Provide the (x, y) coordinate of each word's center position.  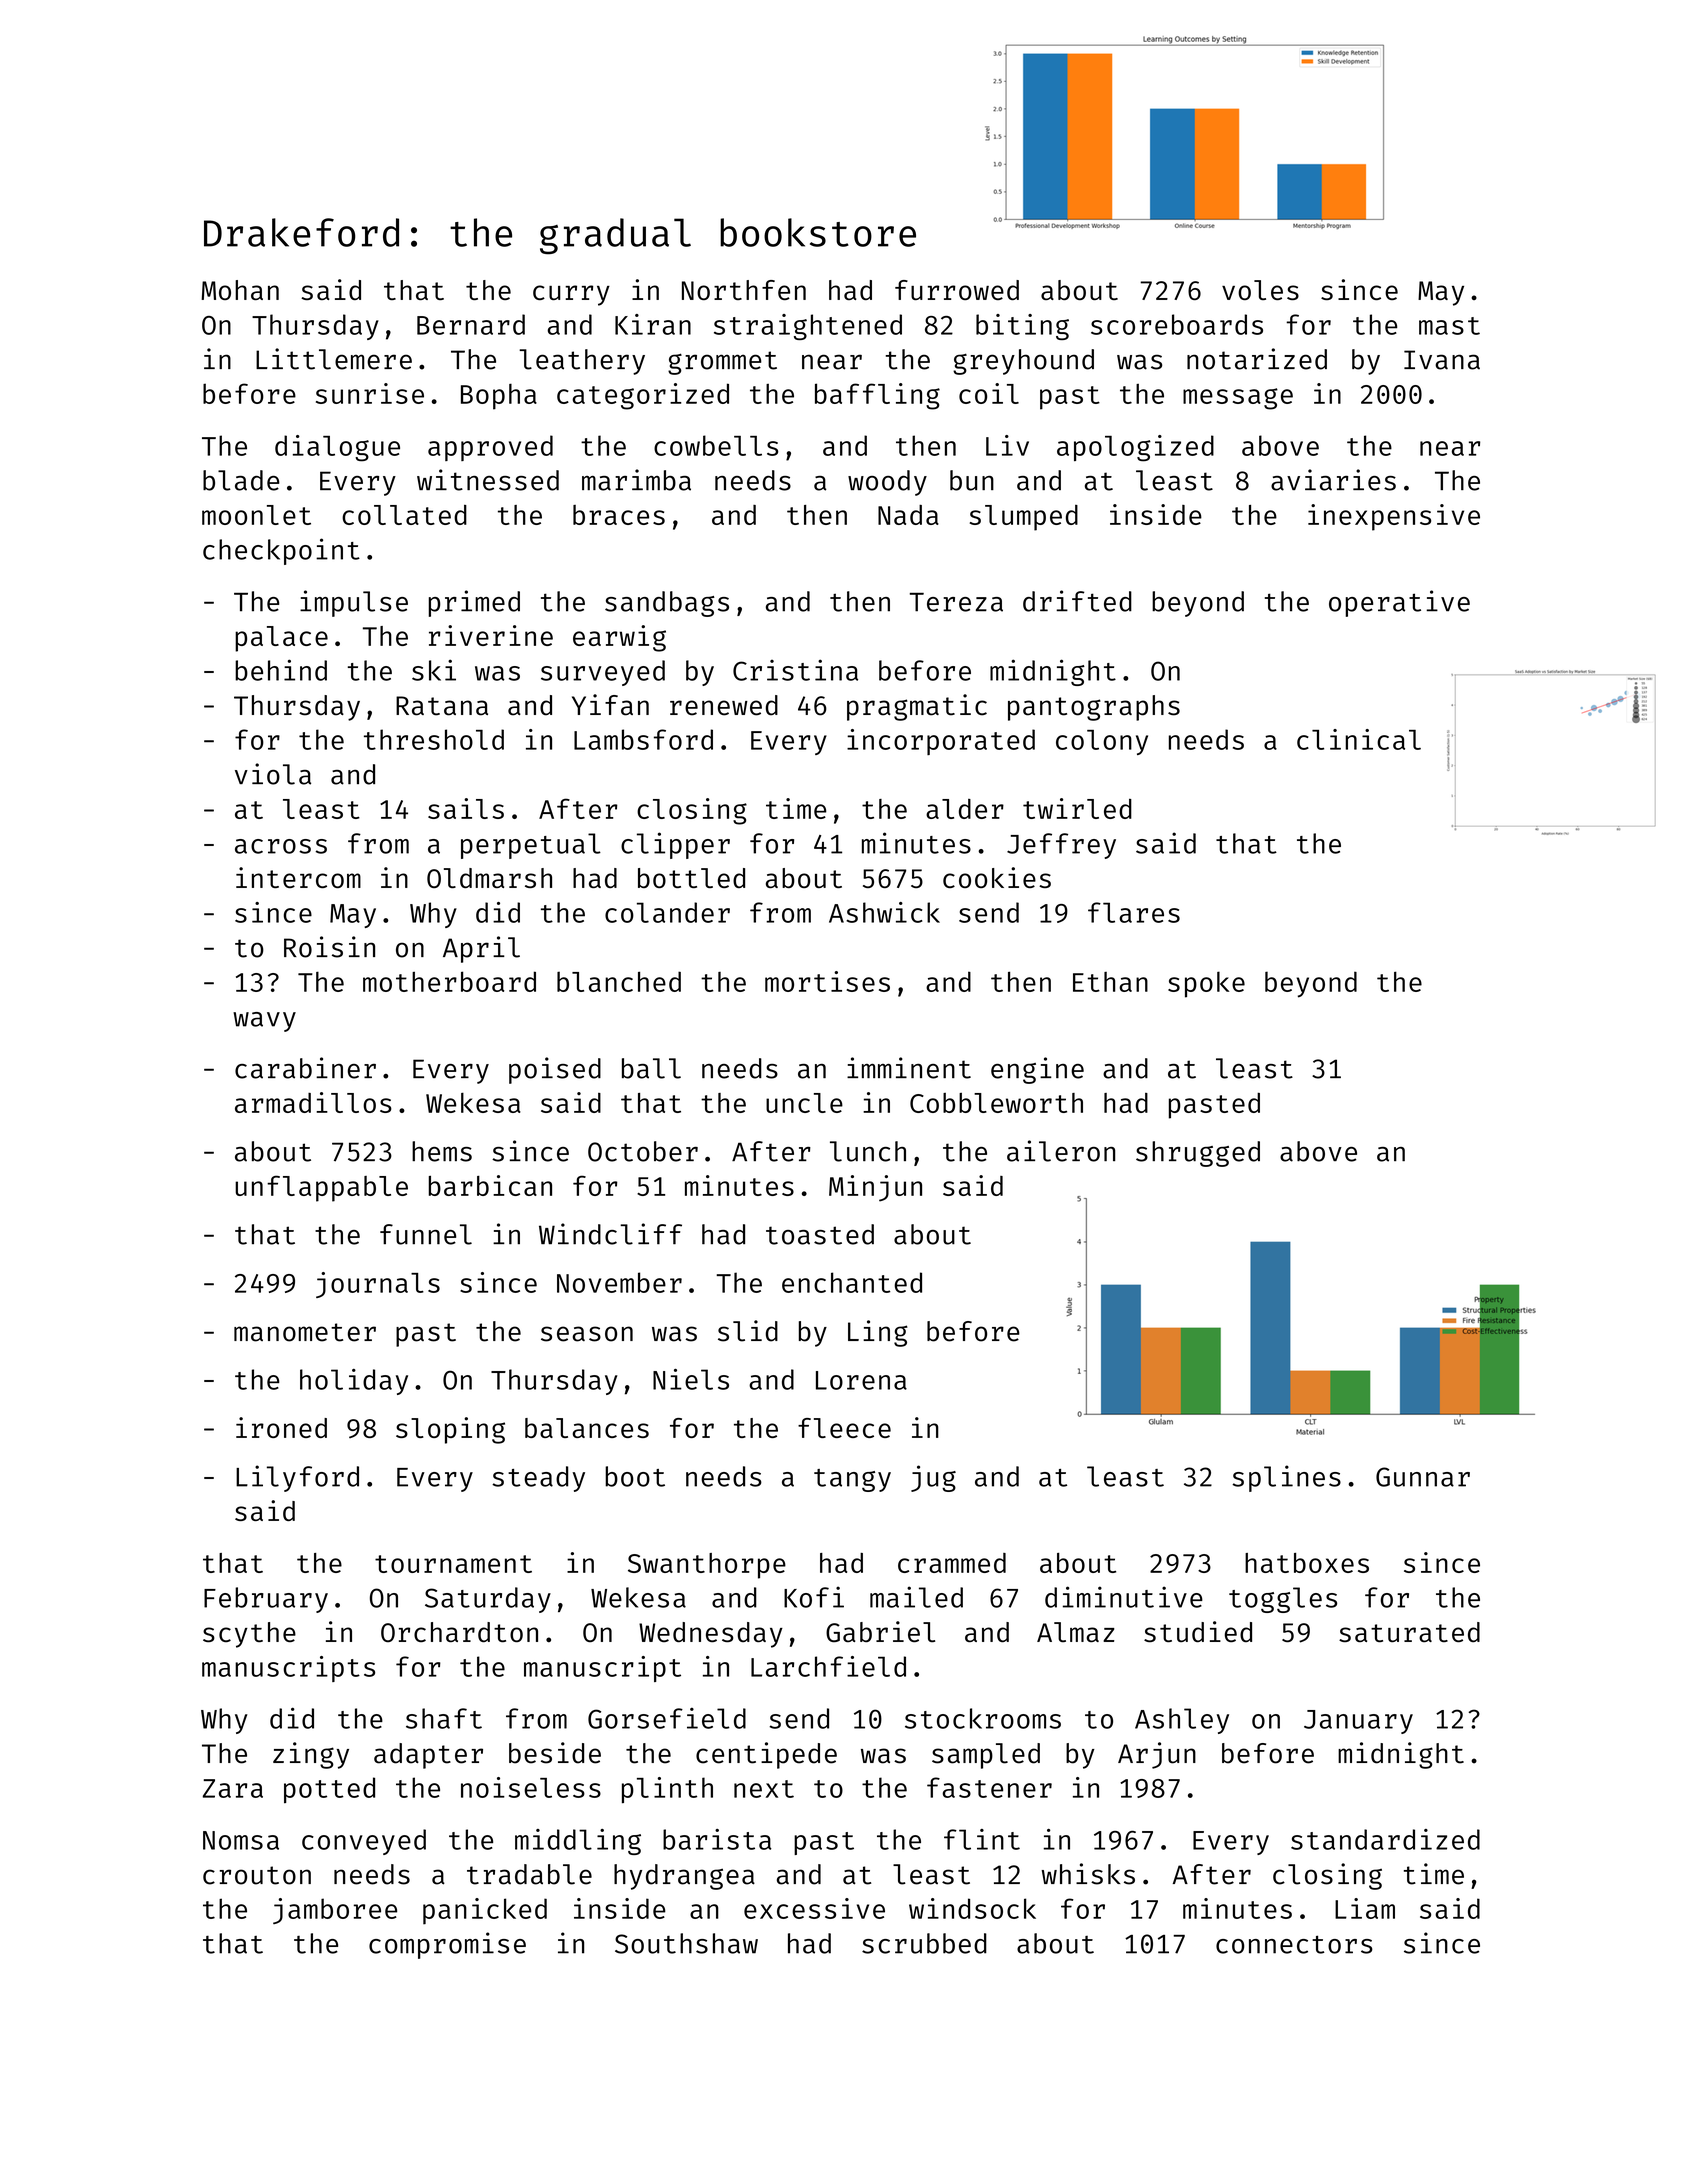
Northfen (744, 290)
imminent (909, 1068)
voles (1260, 290)
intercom (298, 877)
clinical (1359, 739)
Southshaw (686, 1943)
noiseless (531, 1787)
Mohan (240, 290)
